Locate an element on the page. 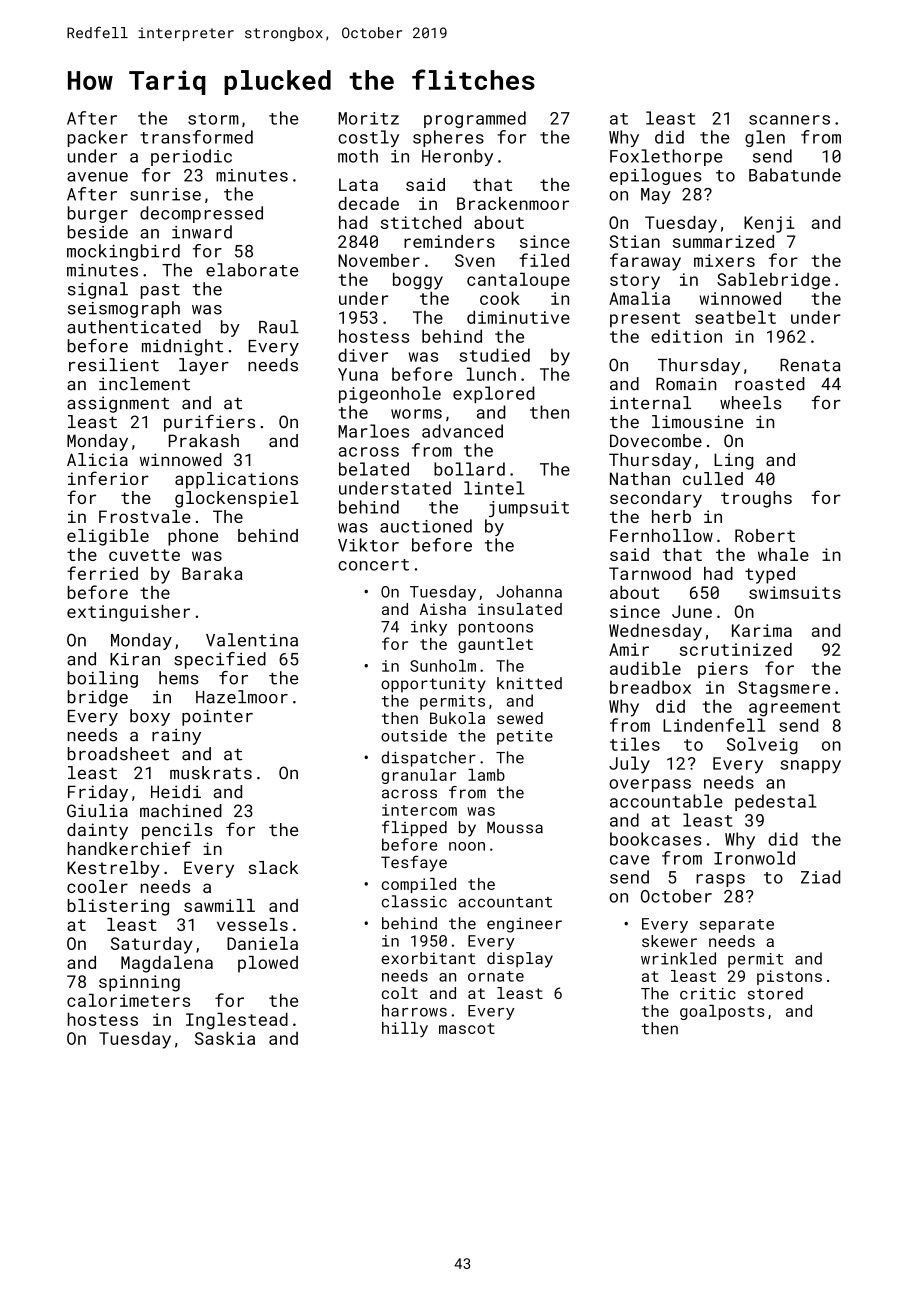 This document has width=908, height=1316. Lindenfell is located at coordinates (714, 725).
